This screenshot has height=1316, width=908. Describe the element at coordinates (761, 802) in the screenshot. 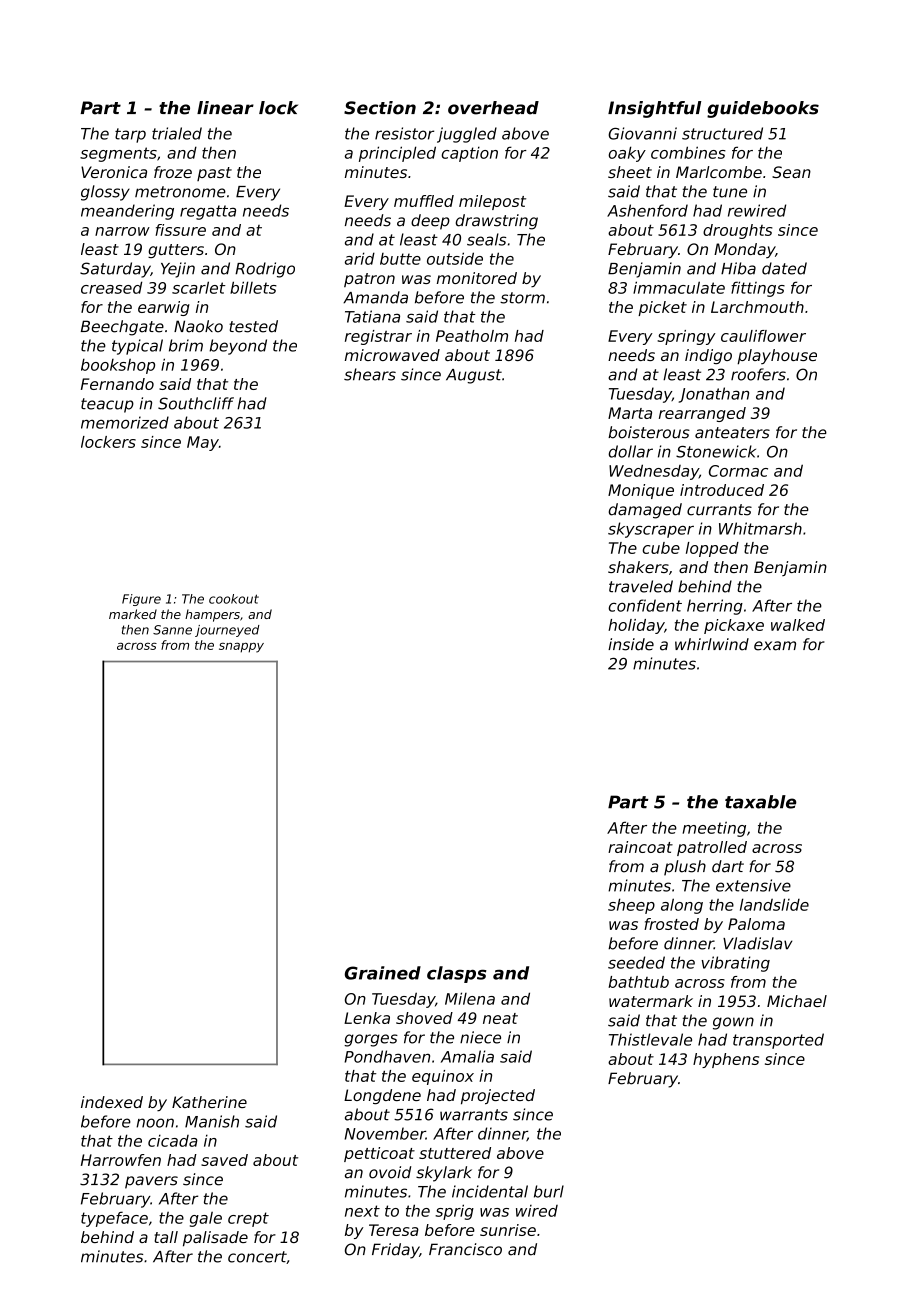

I see `taxable` at that location.
